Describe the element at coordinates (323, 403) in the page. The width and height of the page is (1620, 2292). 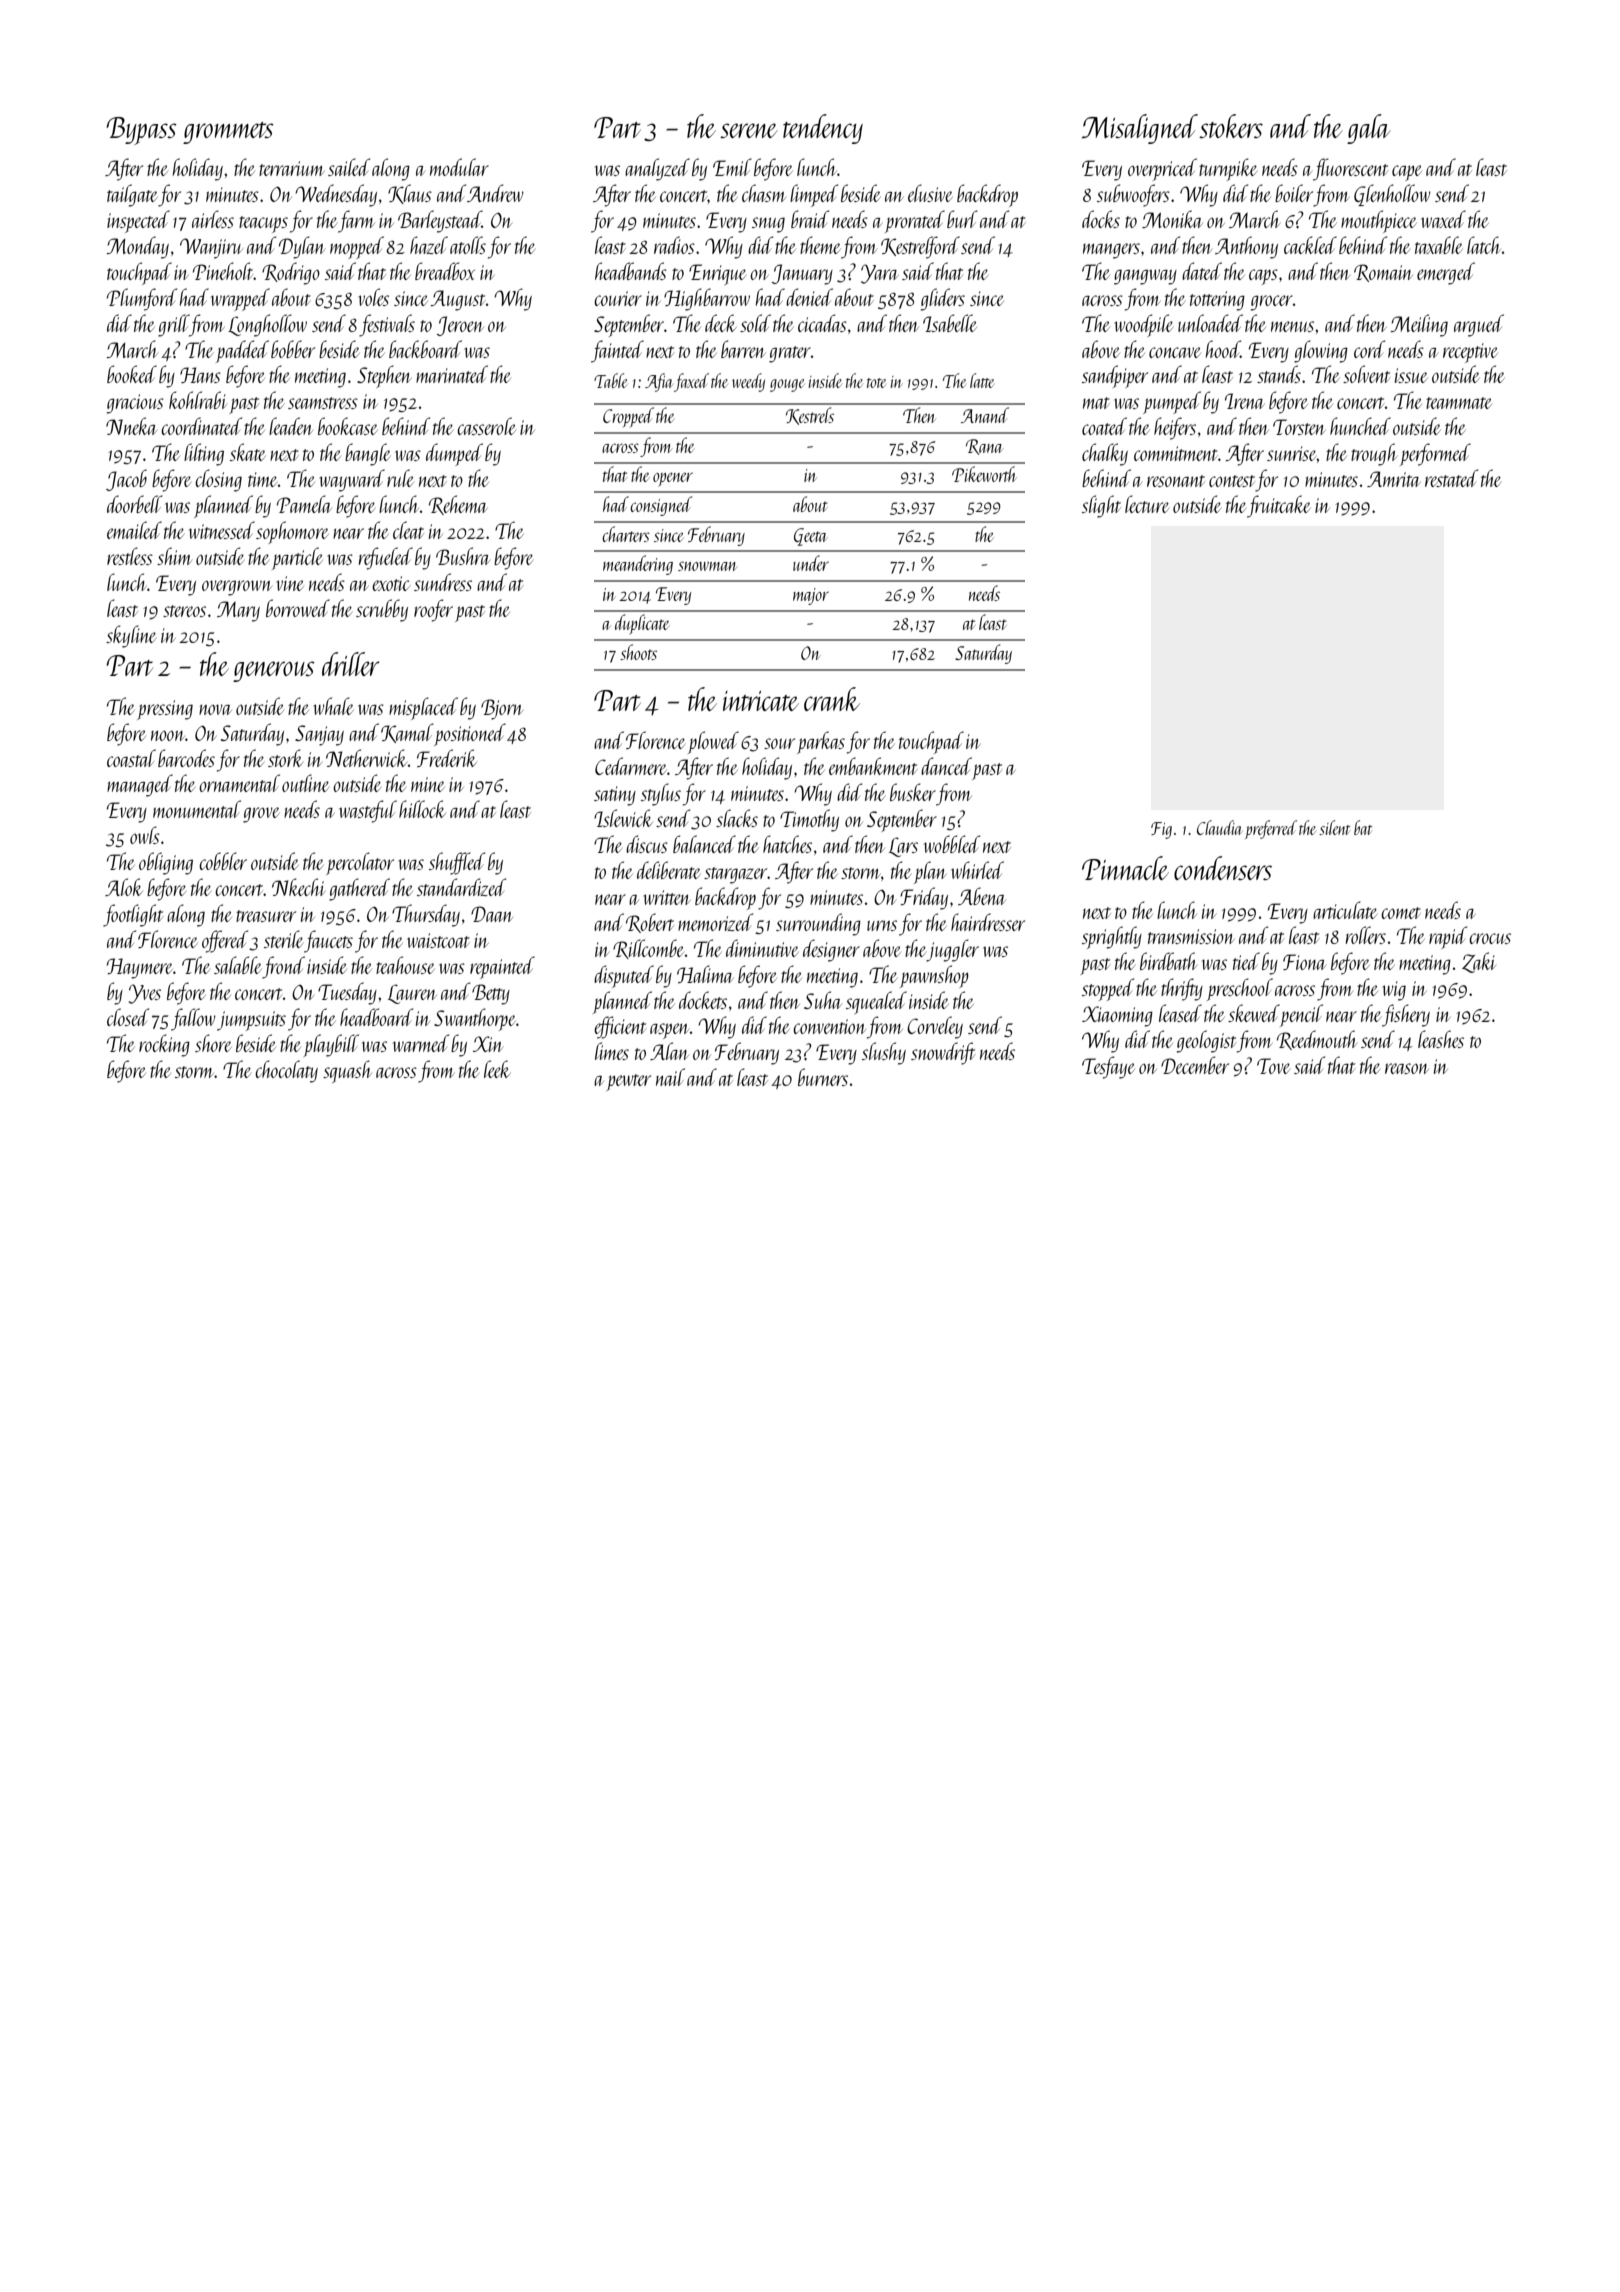
I see `seamstress` at that location.
